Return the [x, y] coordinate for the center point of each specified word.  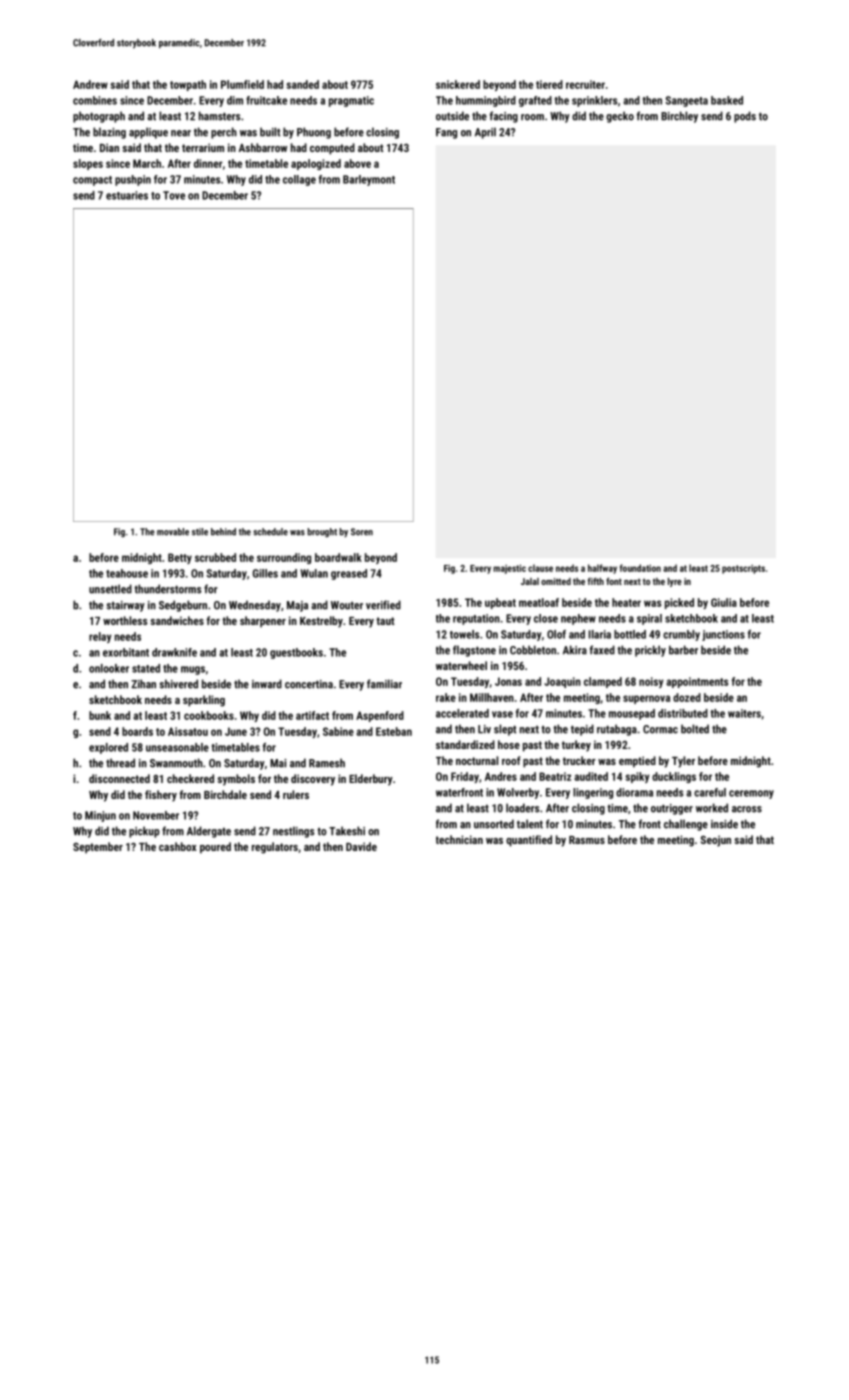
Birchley [679, 117]
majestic [509, 569]
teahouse [127, 573]
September [98, 848]
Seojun [716, 841]
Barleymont [369, 180]
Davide [361, 846]
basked [727, 100]
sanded [302, 84]
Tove [174, 195]
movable [173, 532]
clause [540, 568]
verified [383, 605]
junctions [723, 635]
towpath [188, 85]
